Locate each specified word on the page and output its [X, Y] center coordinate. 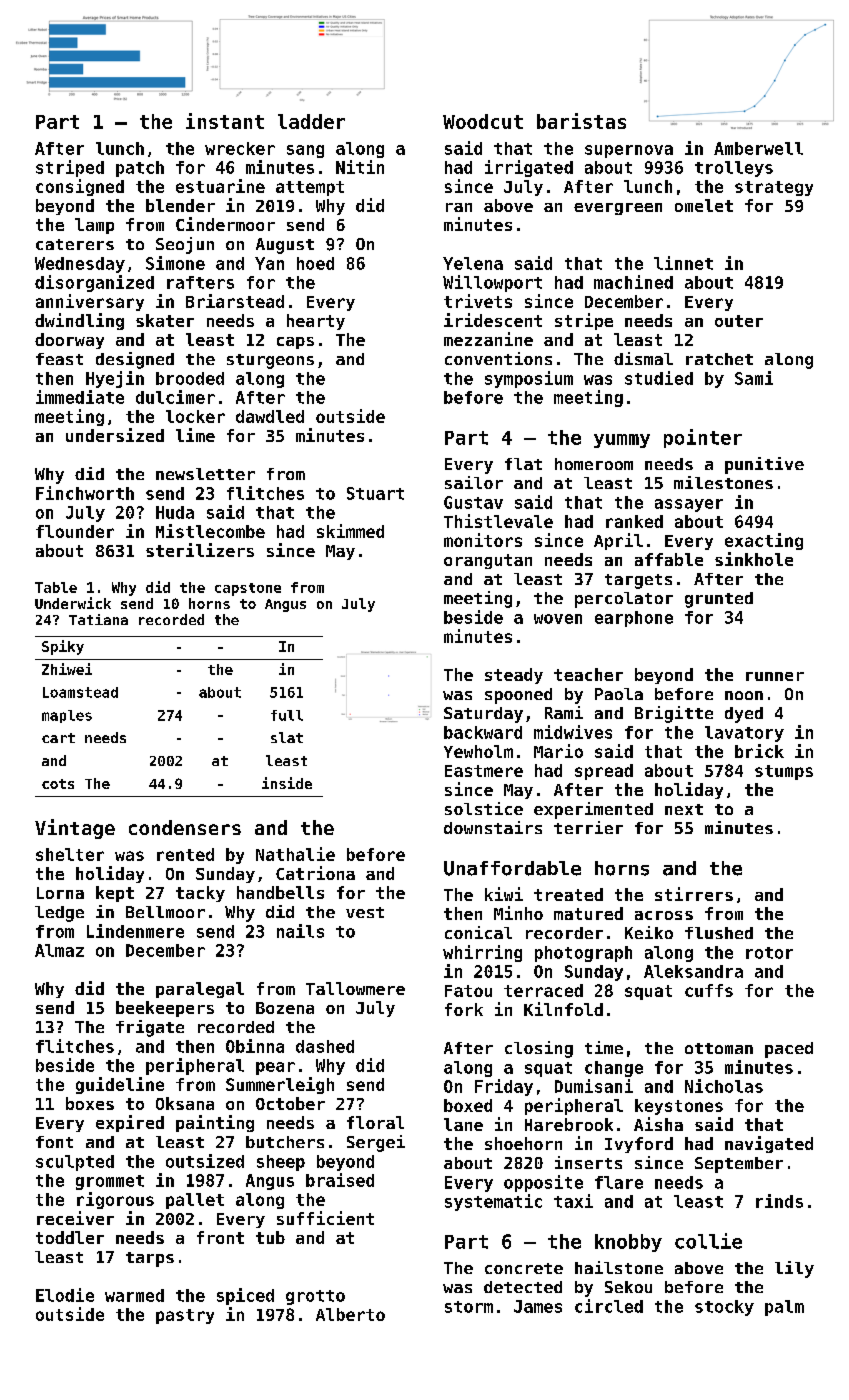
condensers [185, 827]
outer [739, 321]
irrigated [529, 168]
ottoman [719, 1048]
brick [759, 751]
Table [56, 587]
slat [287, 737]
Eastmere [484, 771]
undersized [115, 435]
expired [130, 1123]
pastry [185, 1316]
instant [225, 121]
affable [669, 559]
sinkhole [754, 559]
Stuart [375, 493]
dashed [325, 1046]
